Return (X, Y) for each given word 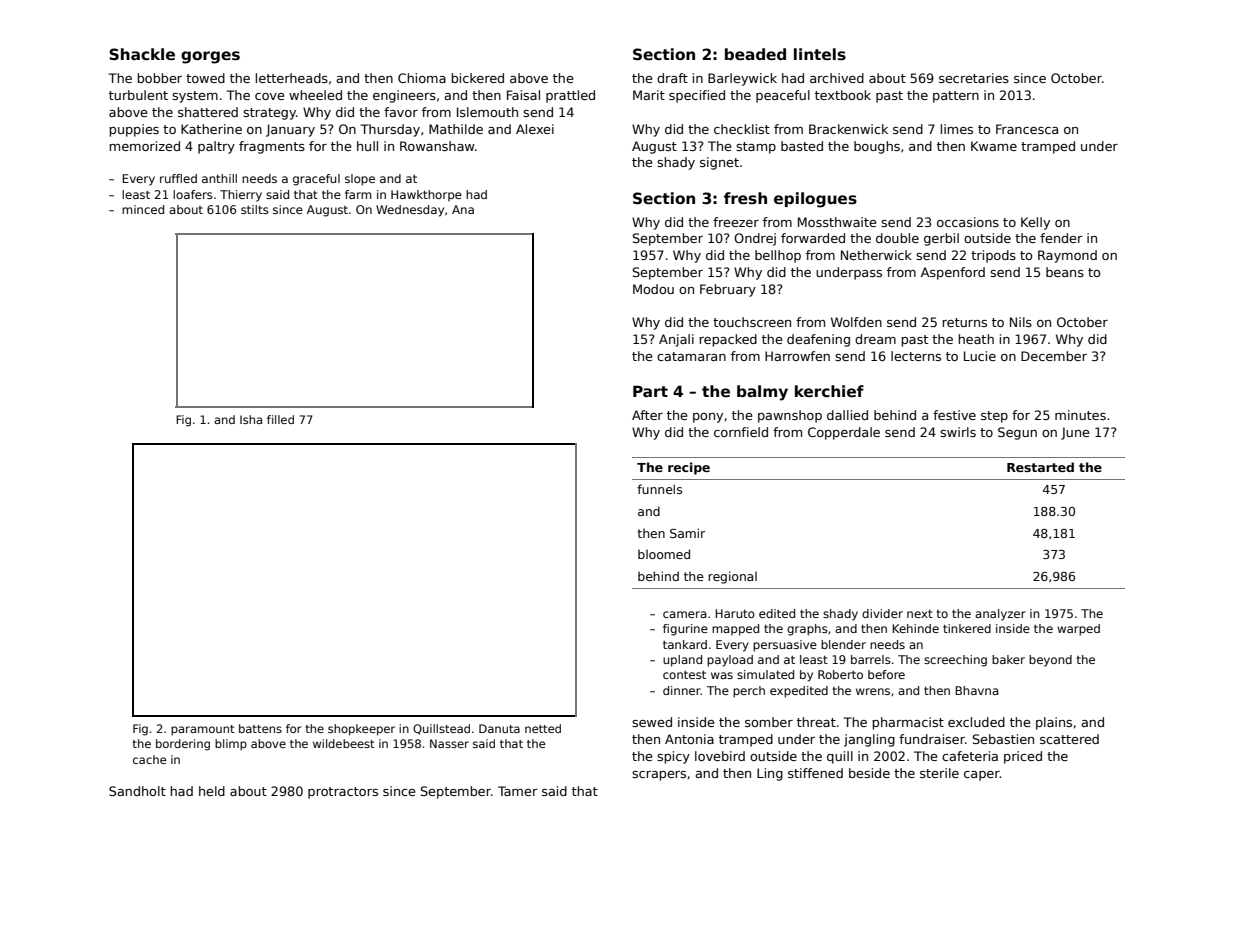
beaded (755, 54)
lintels (820, 54)
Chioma (422, 78)
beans (1065, 272)
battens (260, 728)
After (647, 415)
